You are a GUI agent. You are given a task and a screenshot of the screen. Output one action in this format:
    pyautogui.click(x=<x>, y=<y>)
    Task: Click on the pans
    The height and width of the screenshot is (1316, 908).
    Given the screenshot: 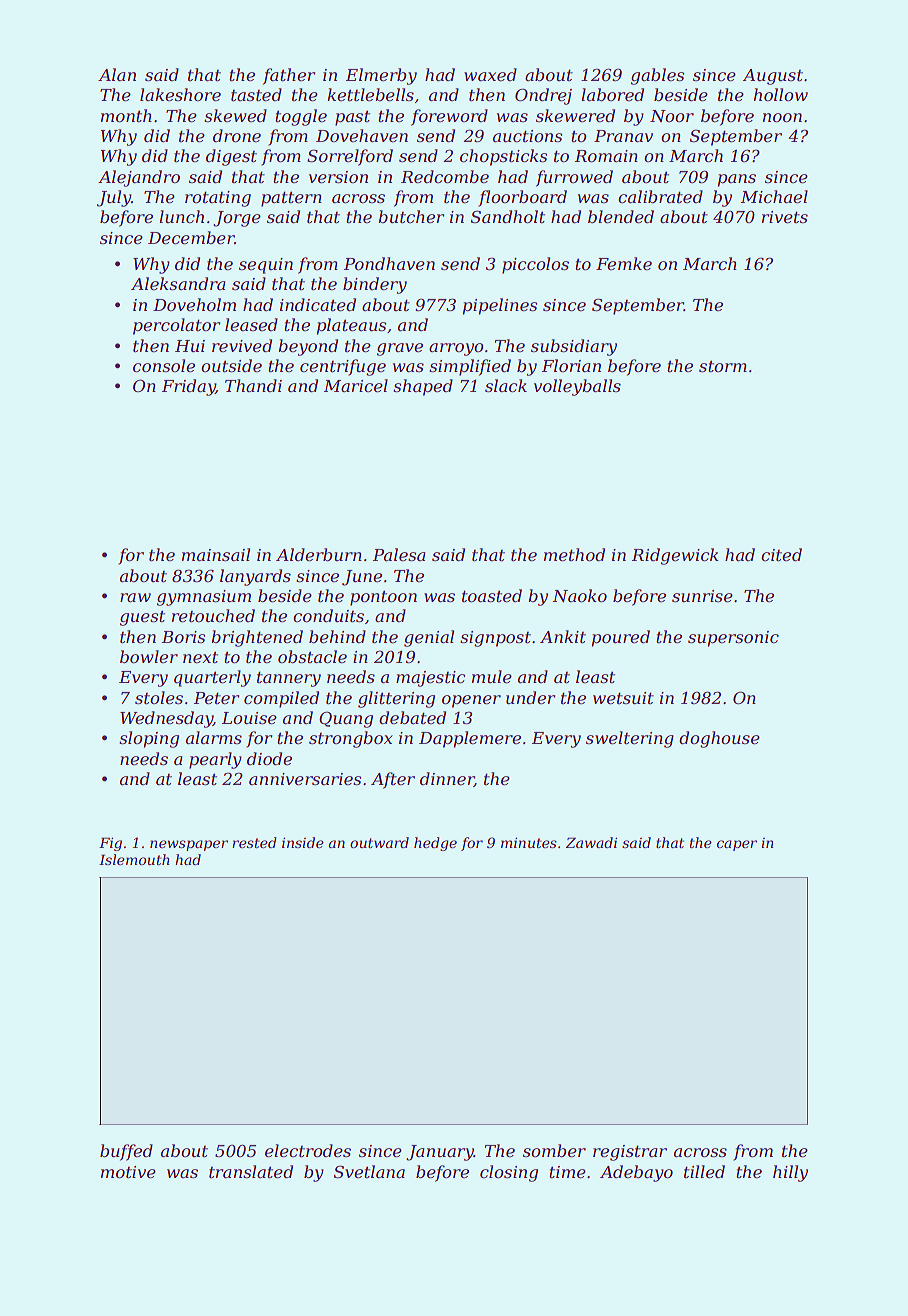 What is the action you would take?
    pyautogui.click(x=737, y=180)
